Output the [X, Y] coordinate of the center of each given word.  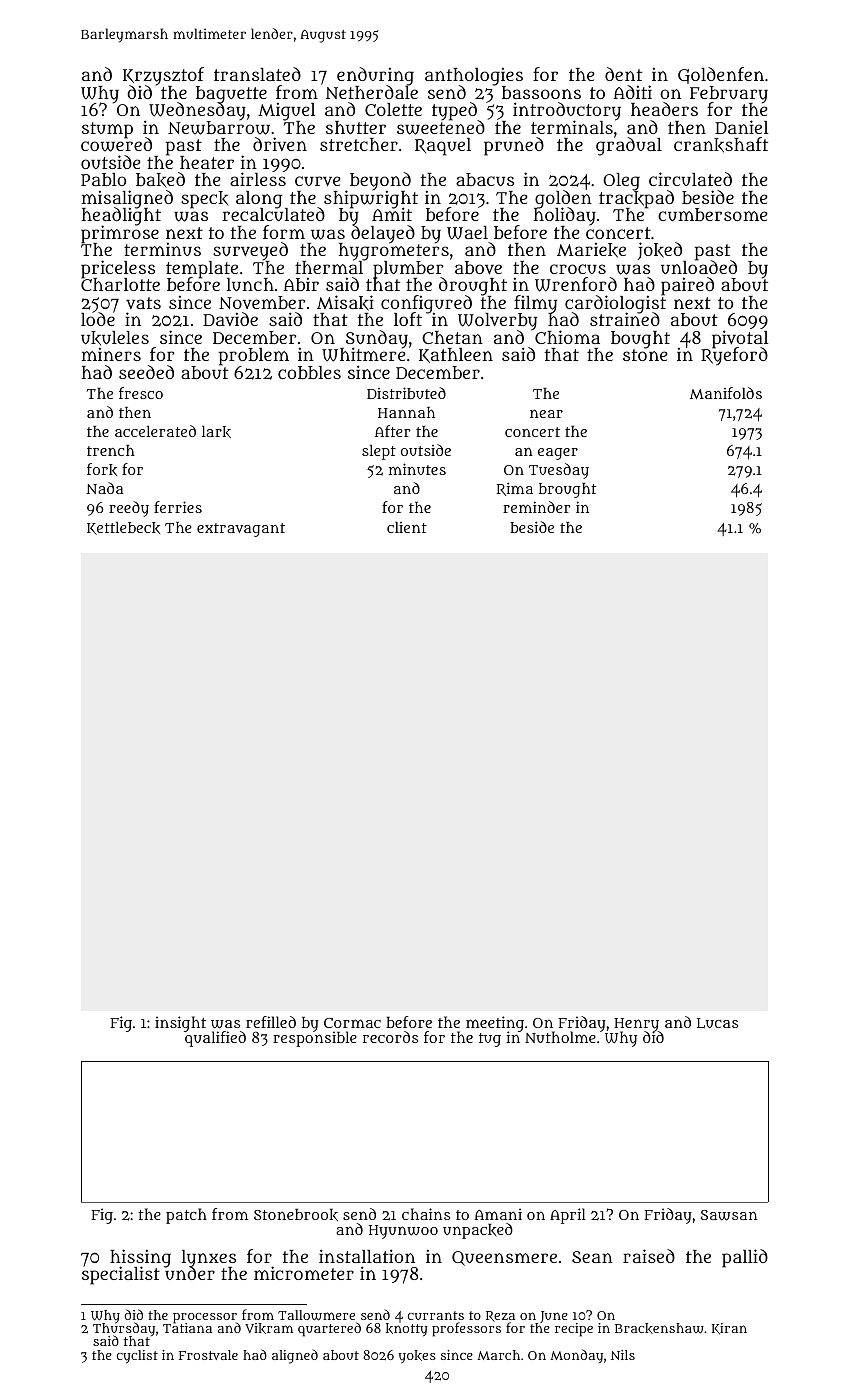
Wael [467, 233]
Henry [637, 1025]
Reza [500, 1317]
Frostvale [208, 1355]
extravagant [241, 530]
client [407, 527]
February [729, 95]
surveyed [250, 251]
